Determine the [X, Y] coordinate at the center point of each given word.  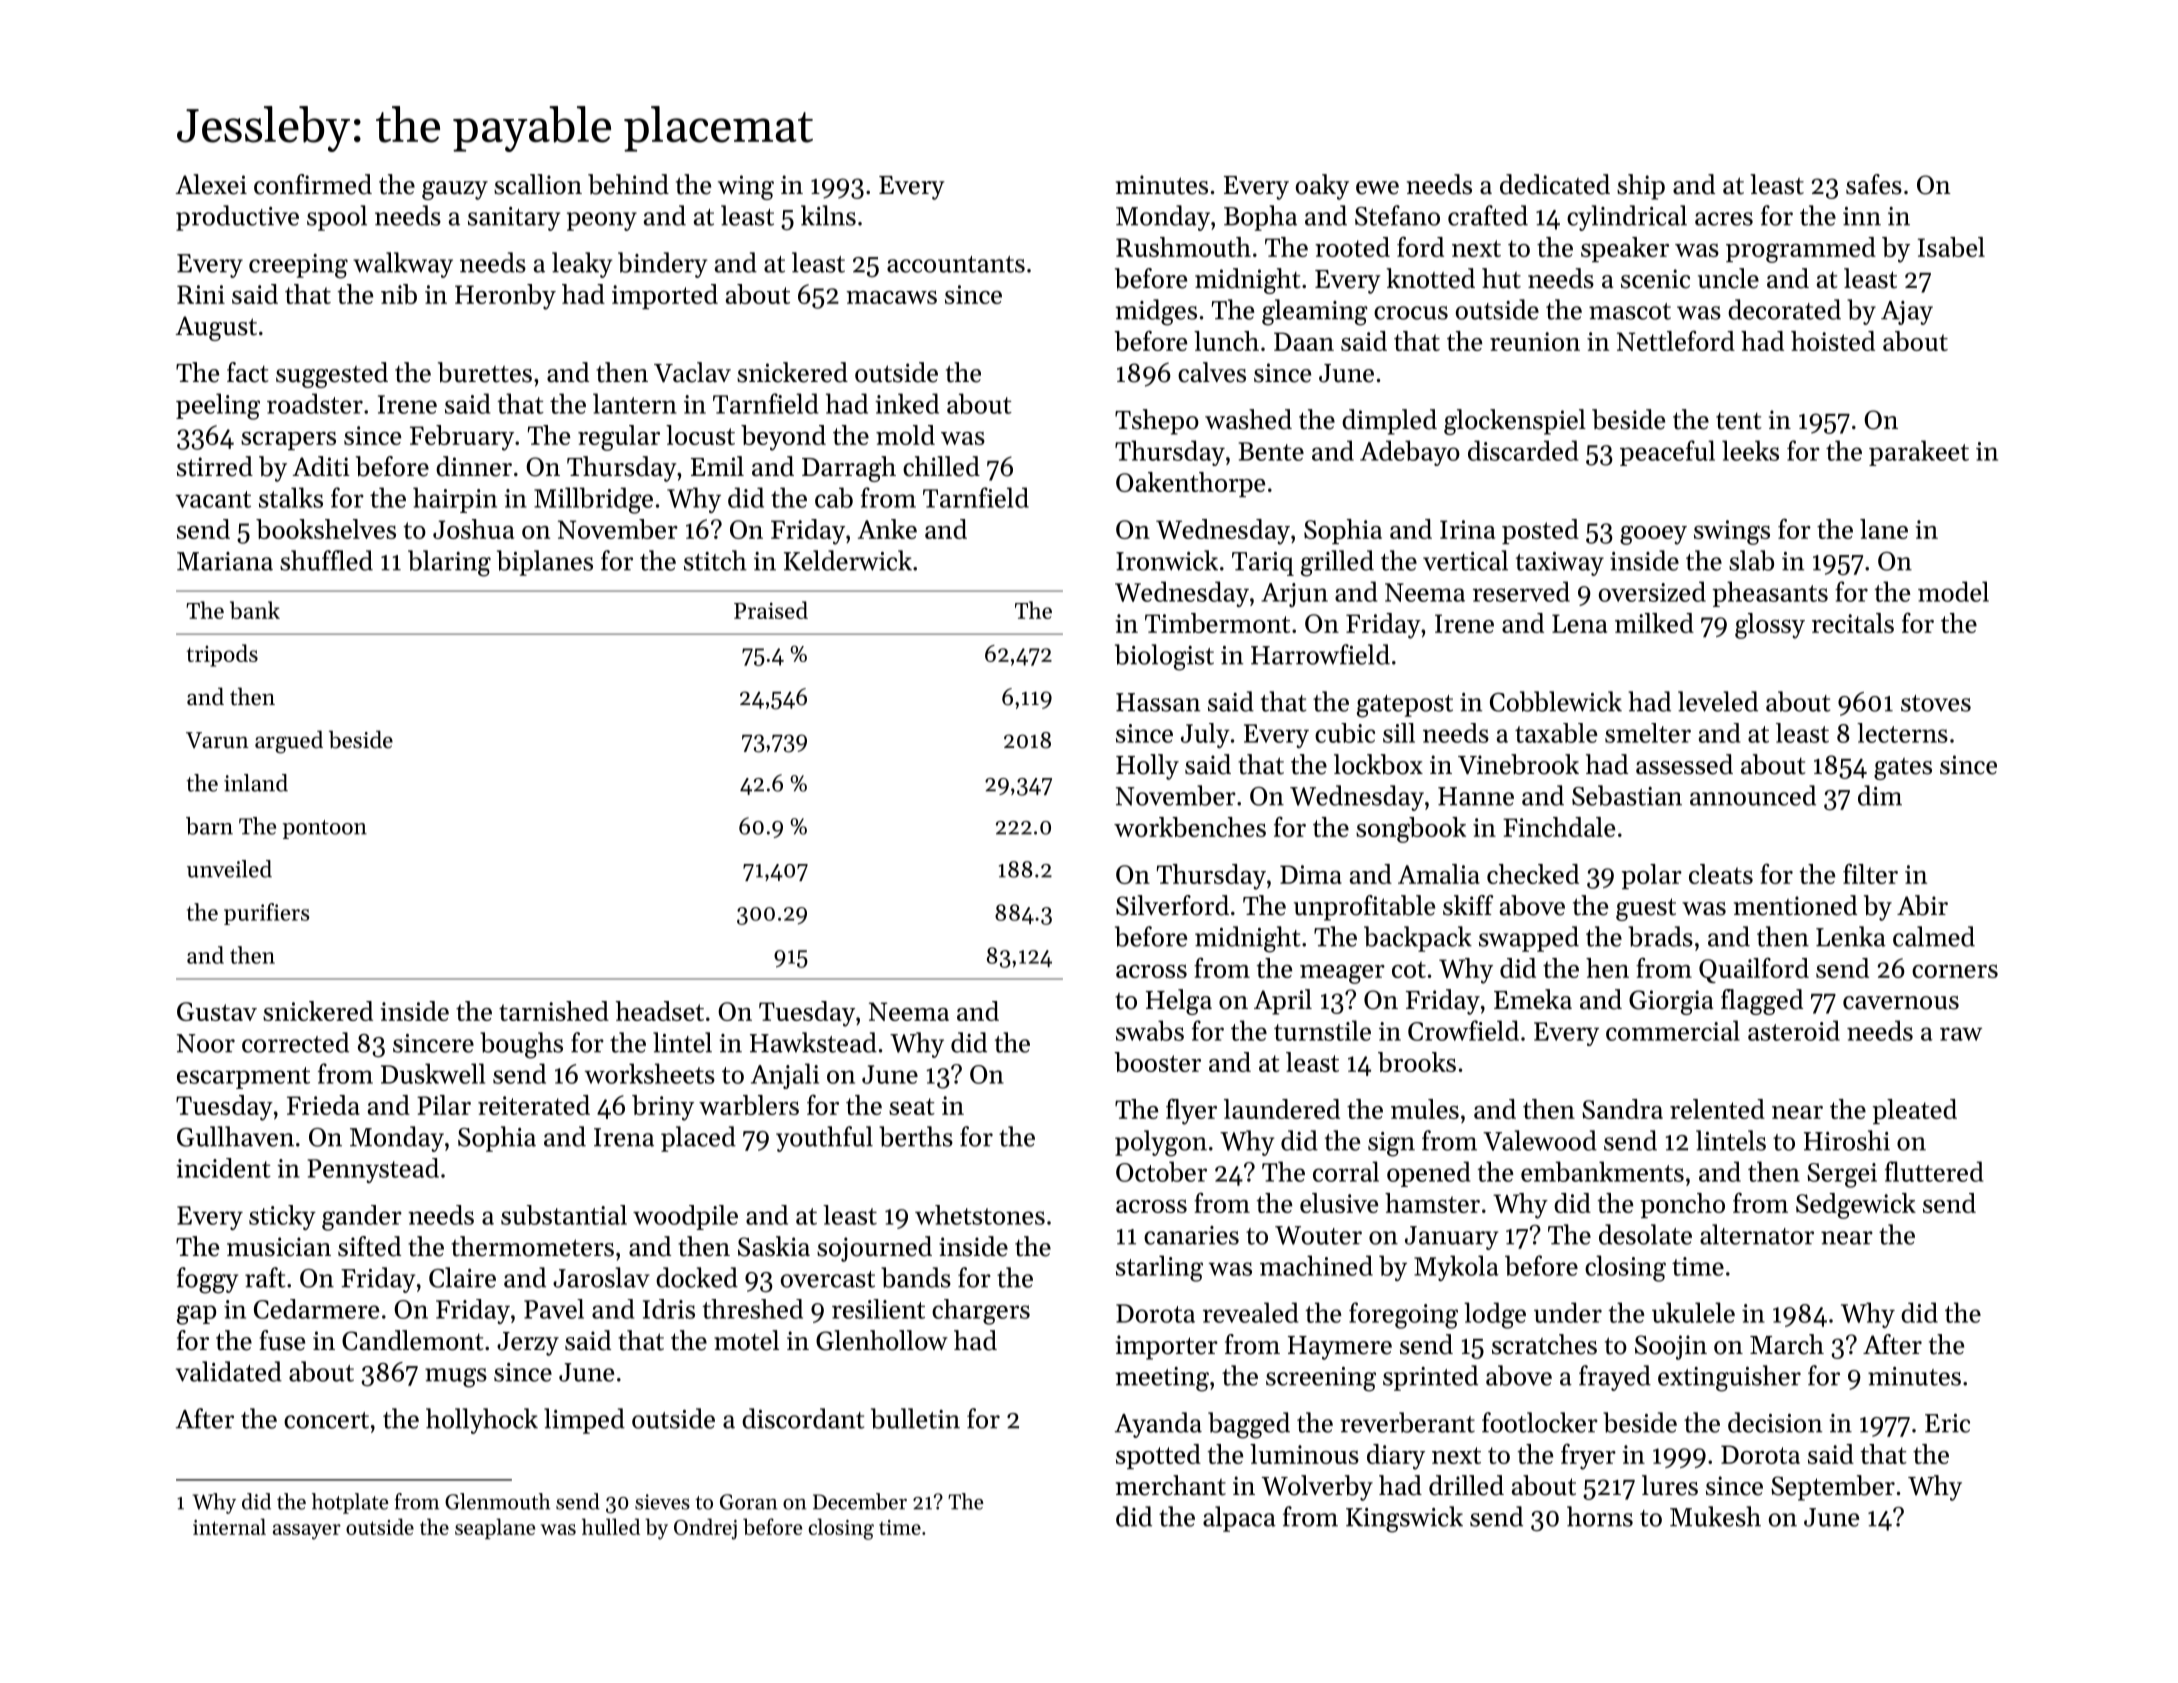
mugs [456, 1378]
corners [1955, 971]
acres [1724, 219]
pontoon [325, 829]
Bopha [1260, 218]
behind [628, 184]
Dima [1311, 874]
